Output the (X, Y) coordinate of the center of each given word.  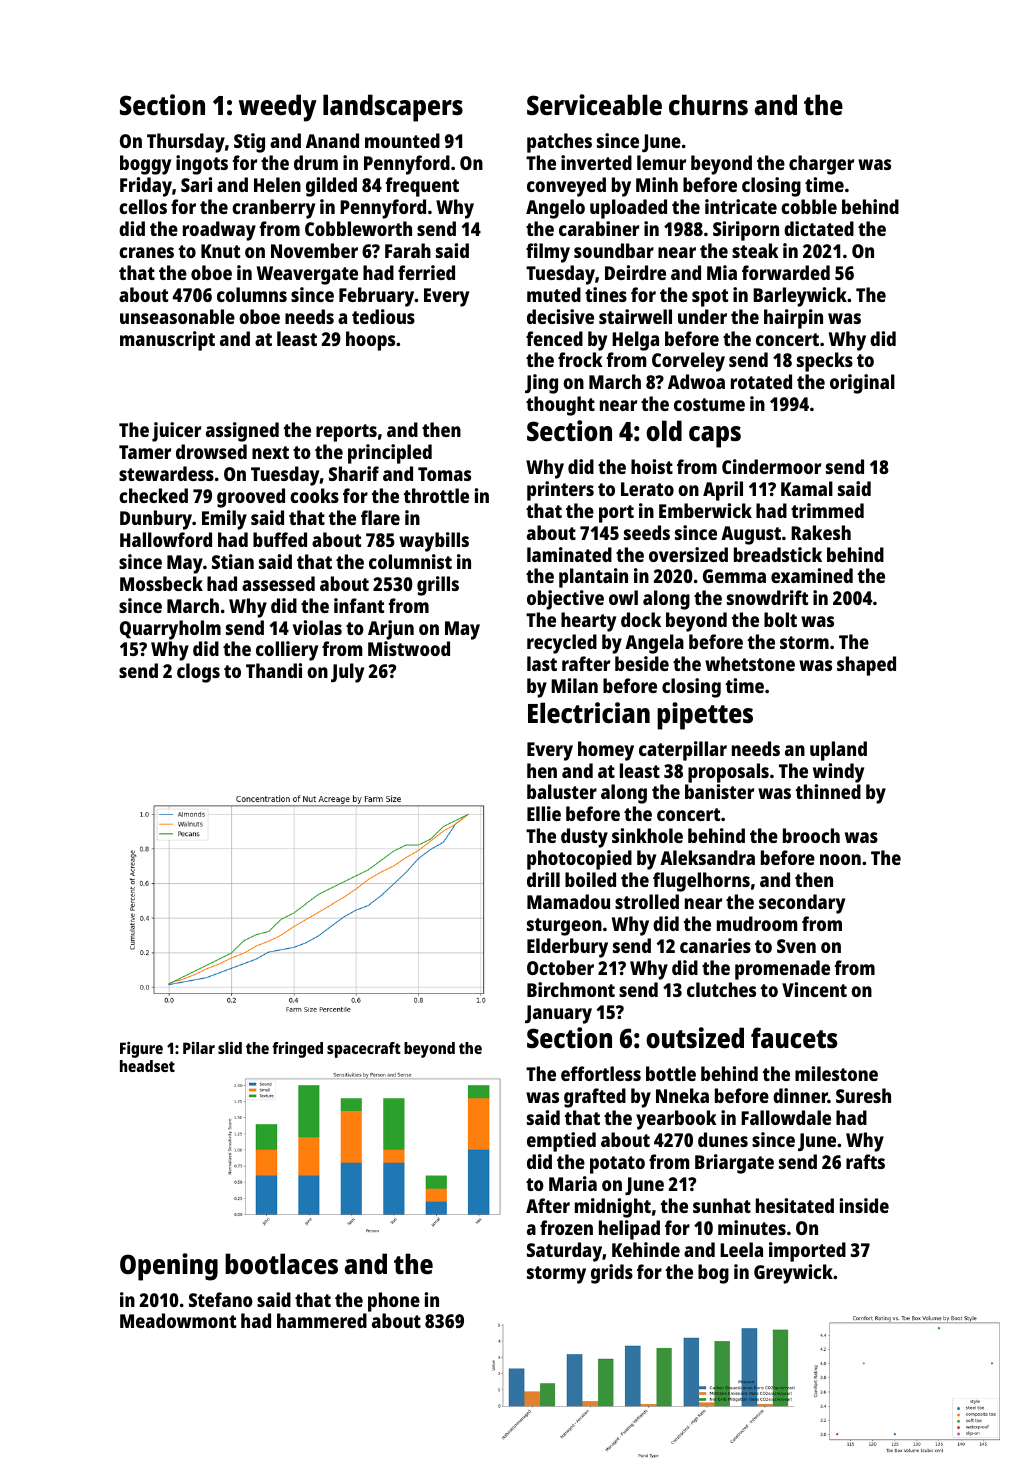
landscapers (393, 108)
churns (708, 104)
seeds (647, 532)
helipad (629, 1230)
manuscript (167, 341)
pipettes (705, 716)
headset (147, 1066)
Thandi (274, 670)
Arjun (391, 630)
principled (390, 454)
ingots (202, 165)
